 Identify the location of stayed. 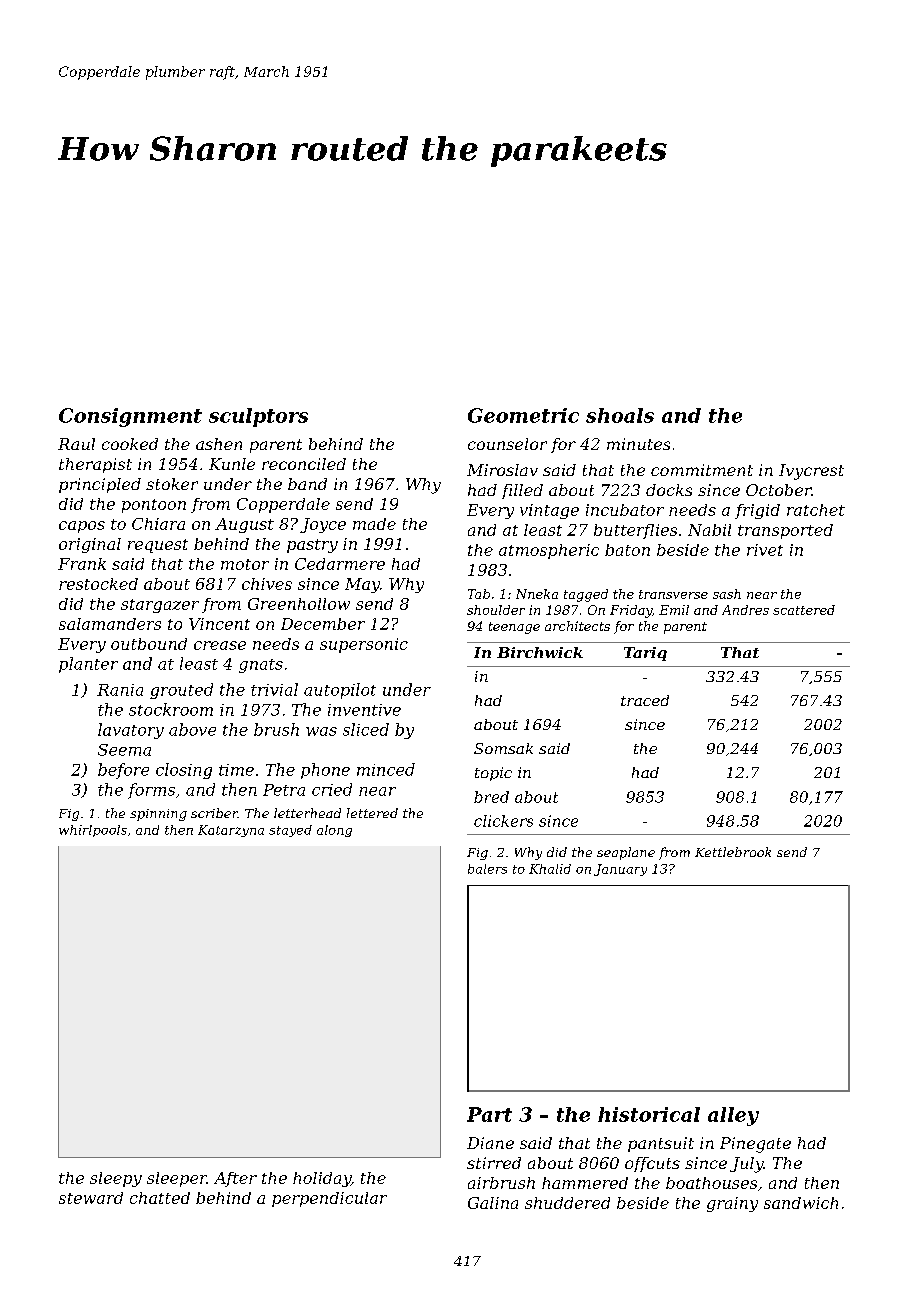
(290, 831).
